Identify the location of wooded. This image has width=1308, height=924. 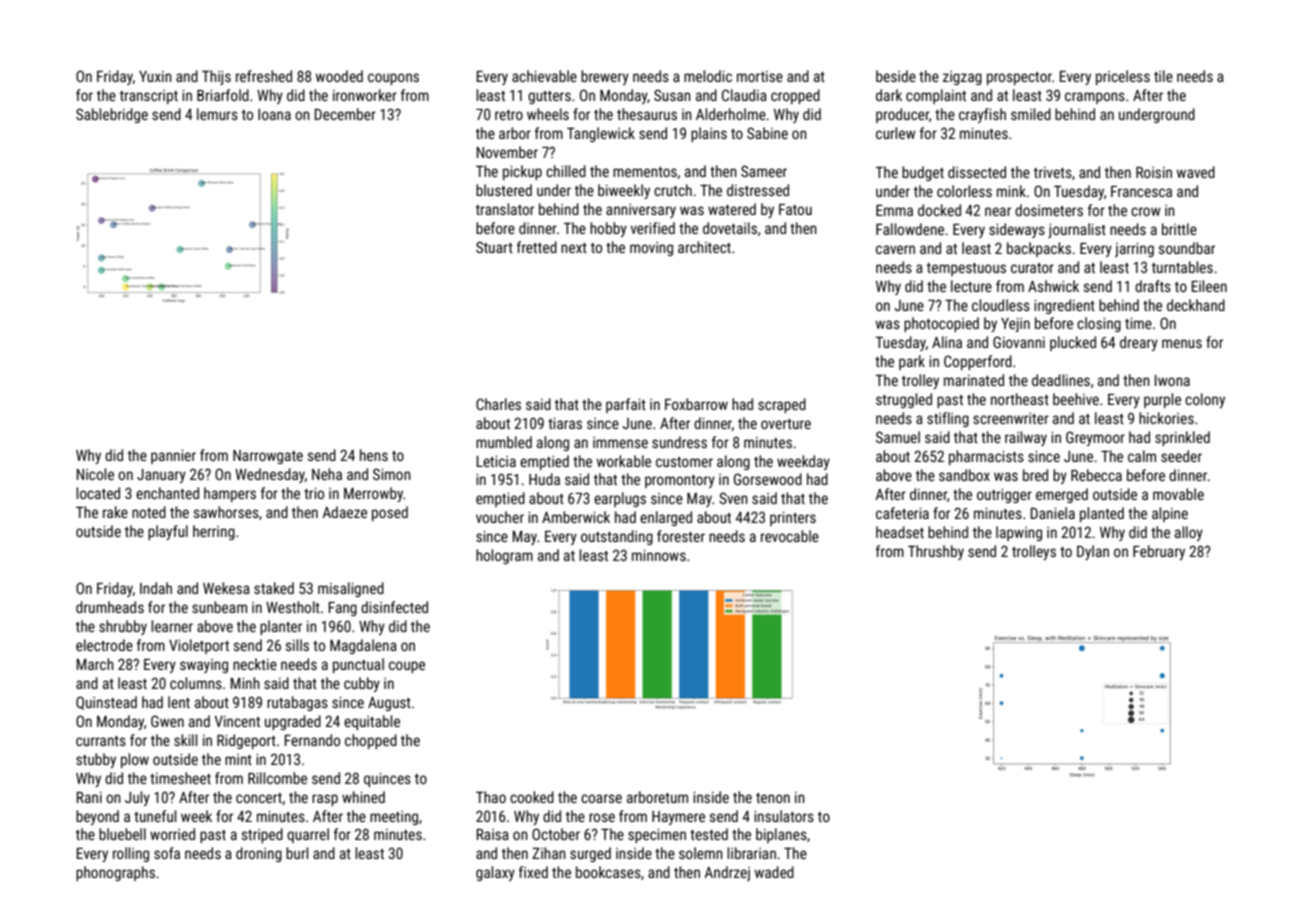
(339, 76).
